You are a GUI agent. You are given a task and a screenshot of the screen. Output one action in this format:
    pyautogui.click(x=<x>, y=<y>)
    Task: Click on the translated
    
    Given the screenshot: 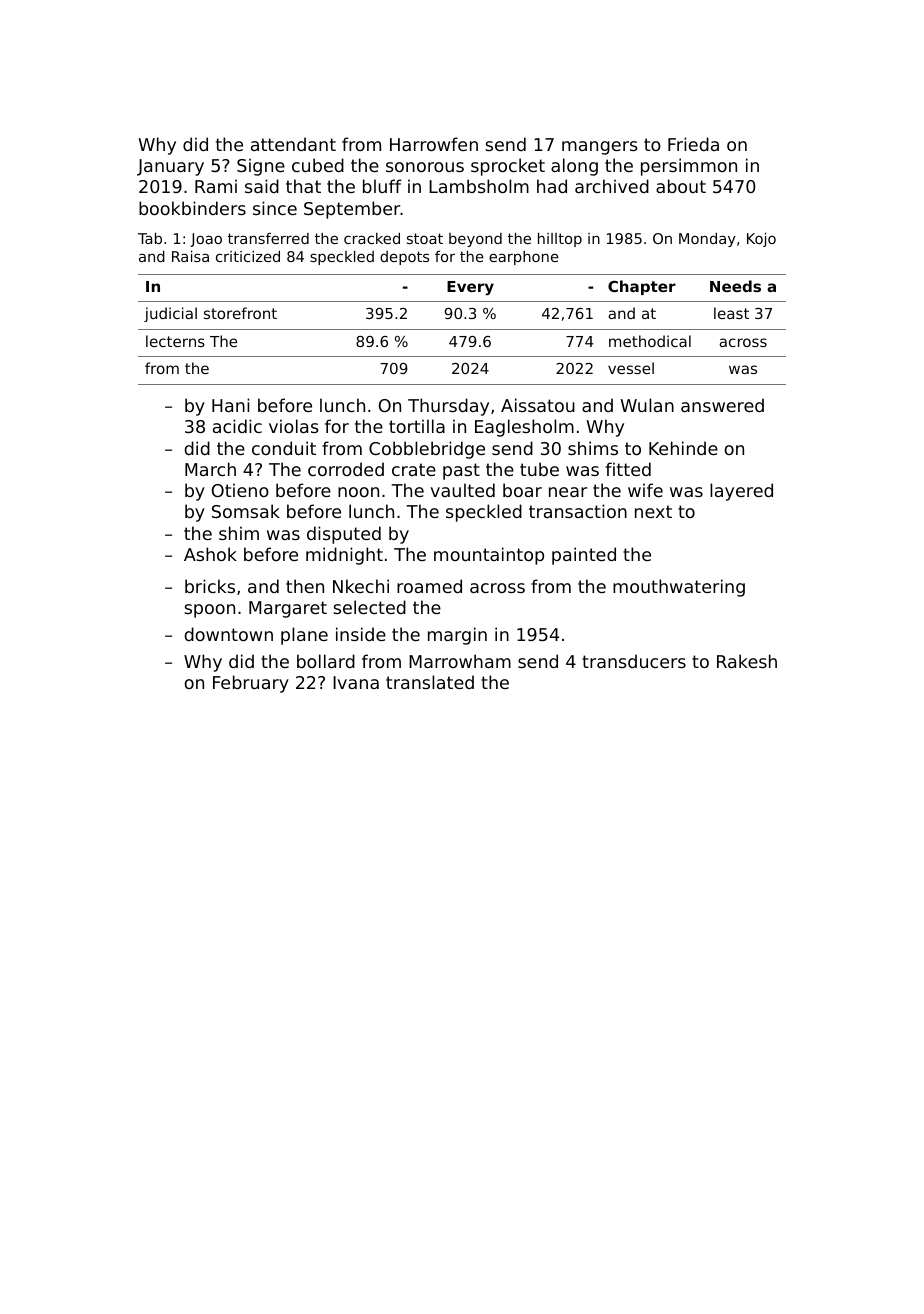 What is the action you would take?
    pyautogui.click(x=430, y=682)
